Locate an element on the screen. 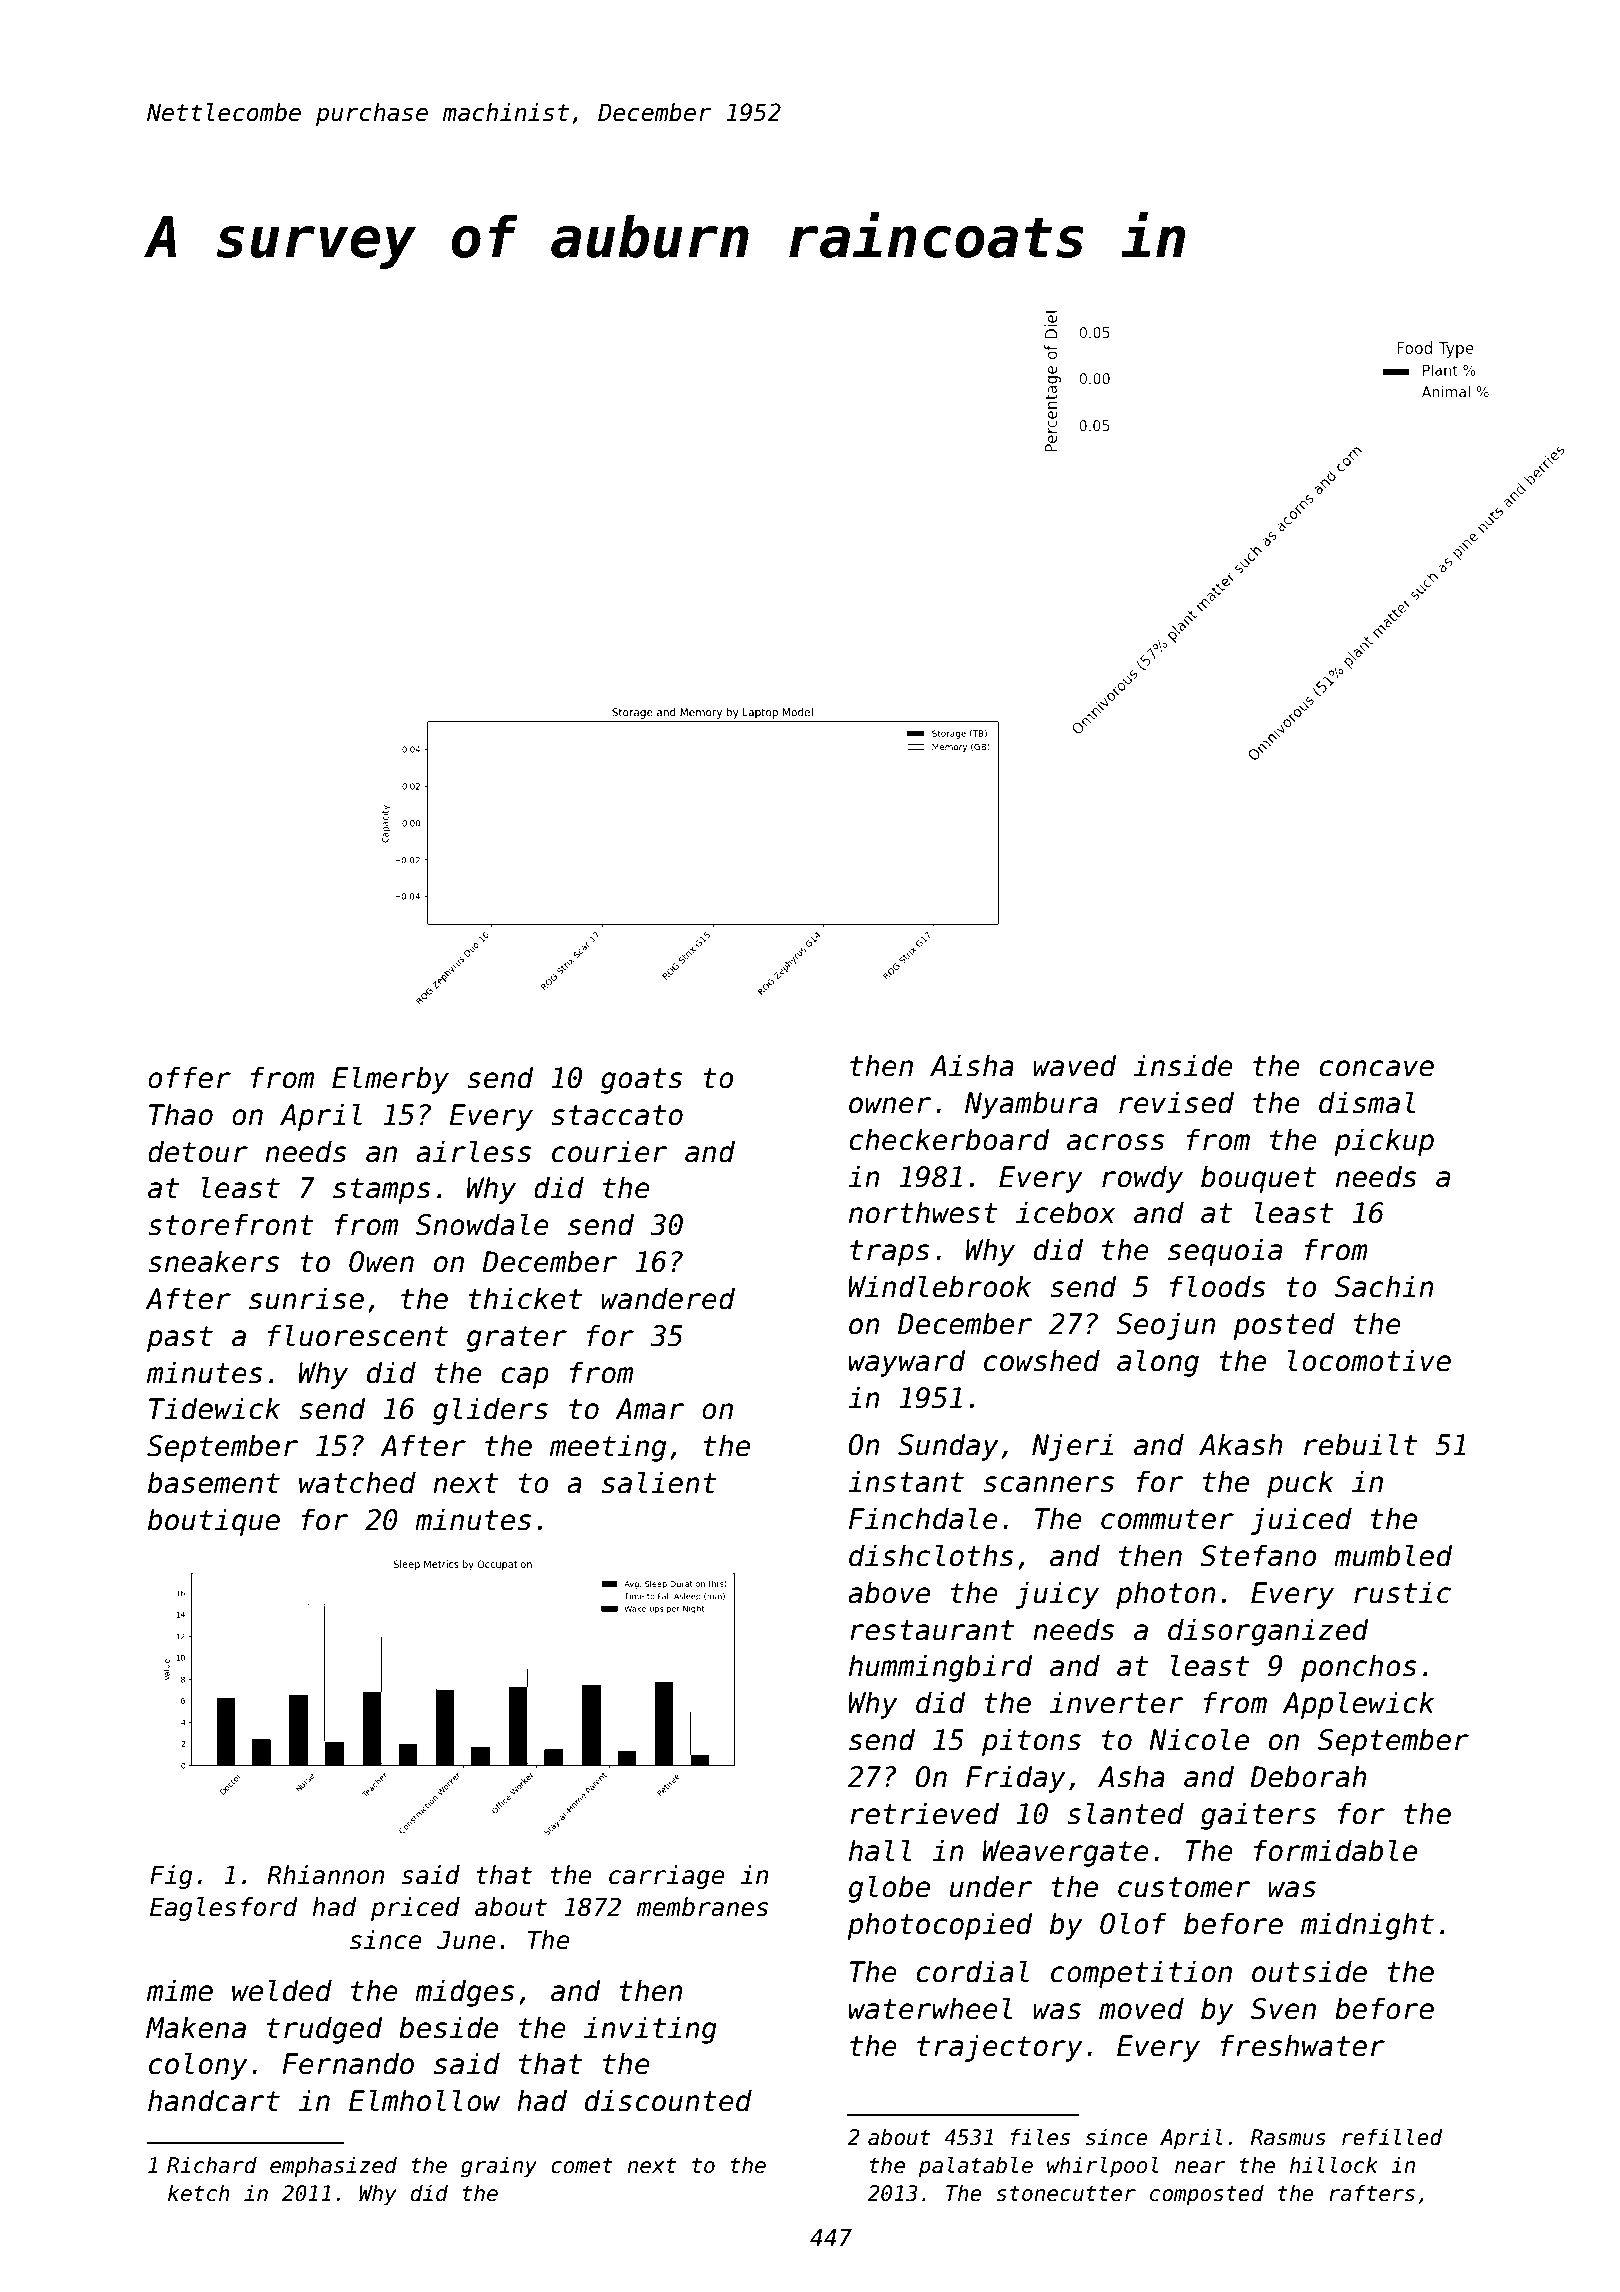  moved is located at coordinates (1141, 2008).
